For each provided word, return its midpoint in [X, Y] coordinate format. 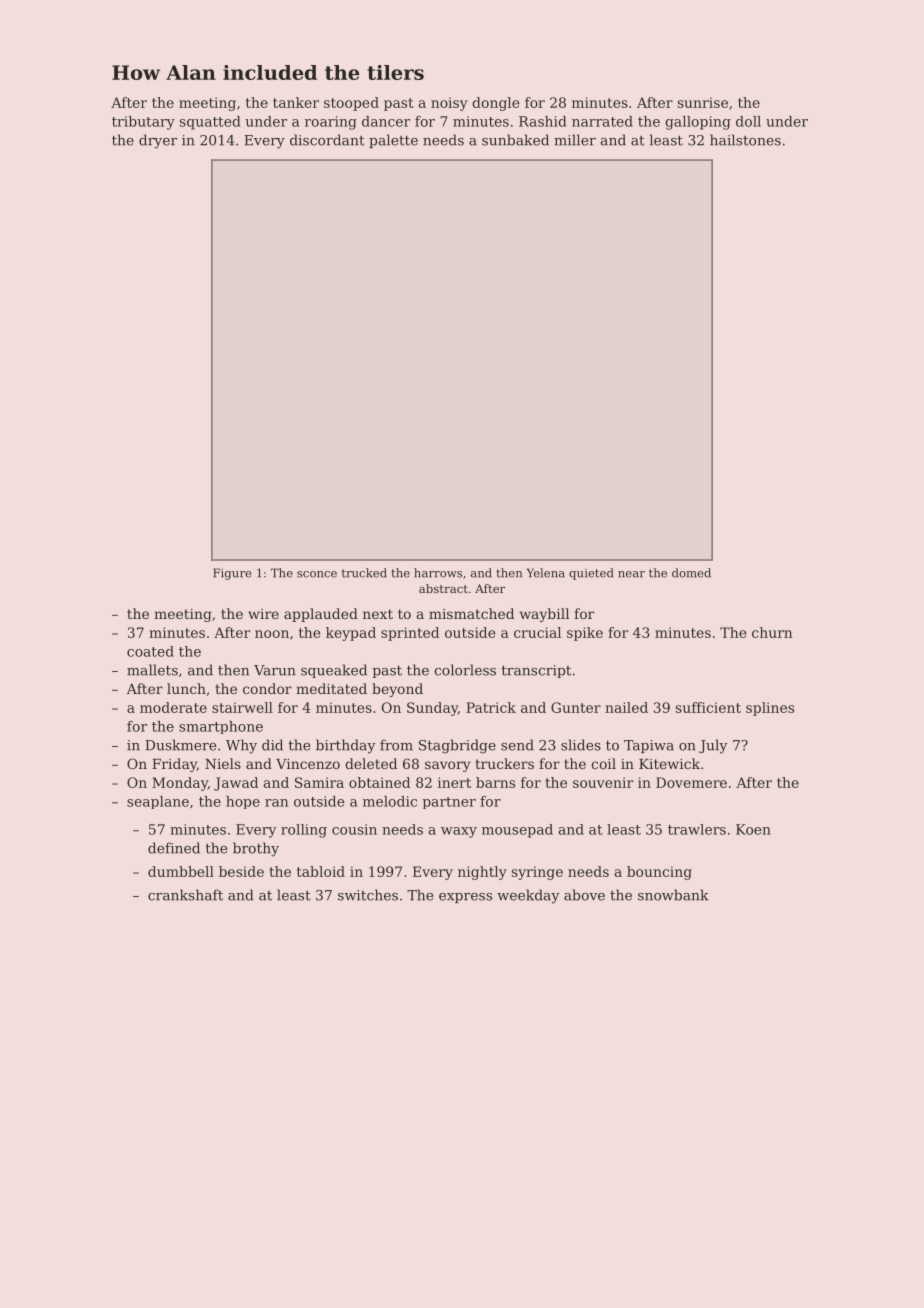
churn [772, 632]
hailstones [745, 140]
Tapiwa [649, 746]
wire [263, 614]
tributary [143, 123]
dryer [158, 141]
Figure [232, 574]
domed [691, 573]
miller [575, 140]
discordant [327, 140]
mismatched [471, 613]
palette [393, 141]
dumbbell [181, 871]
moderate [173, 707]
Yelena [546, 573]
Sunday [432, 709]
